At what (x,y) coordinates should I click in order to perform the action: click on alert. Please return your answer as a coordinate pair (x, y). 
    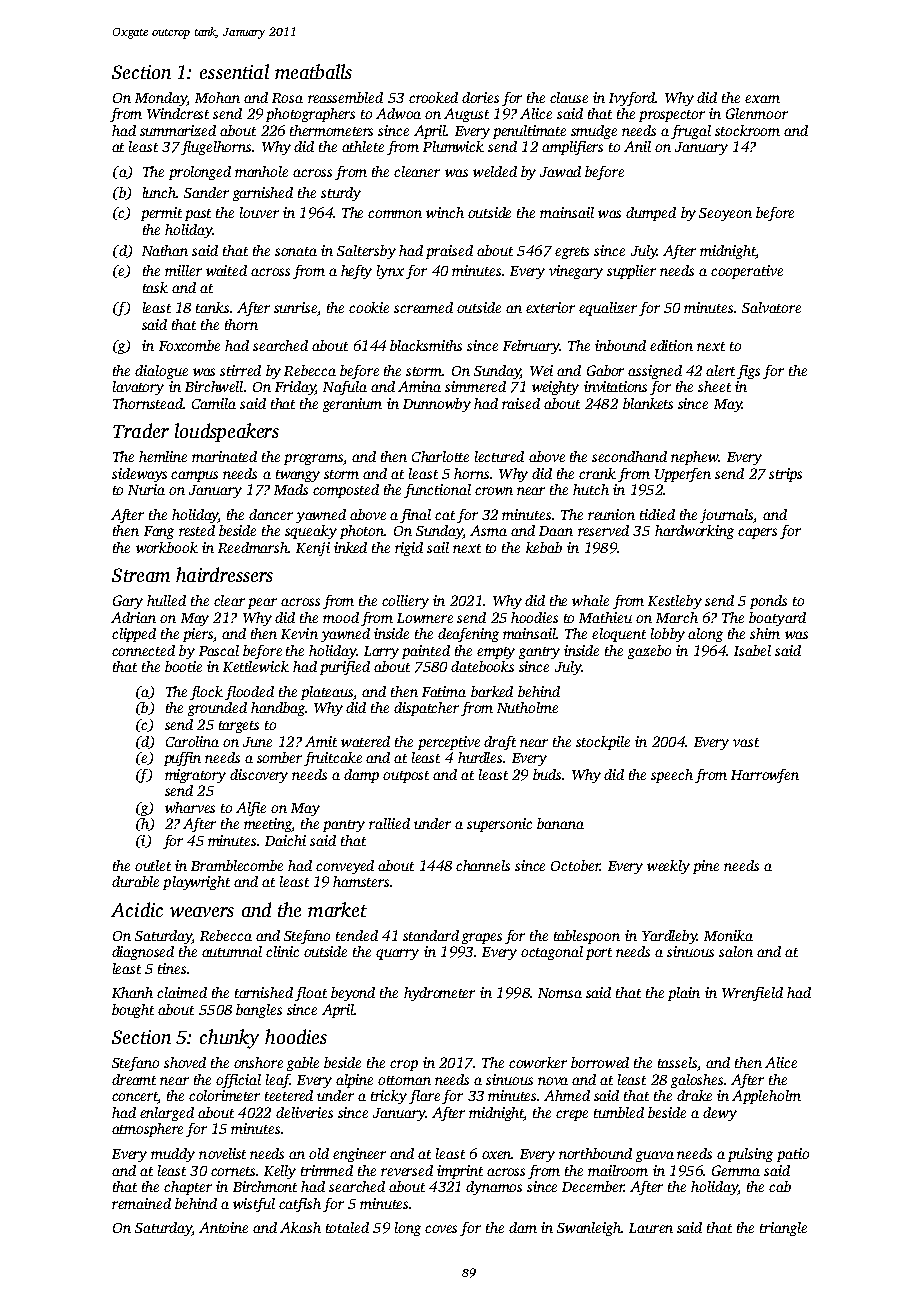
    Looking at the image, I should click on (720, 370).
